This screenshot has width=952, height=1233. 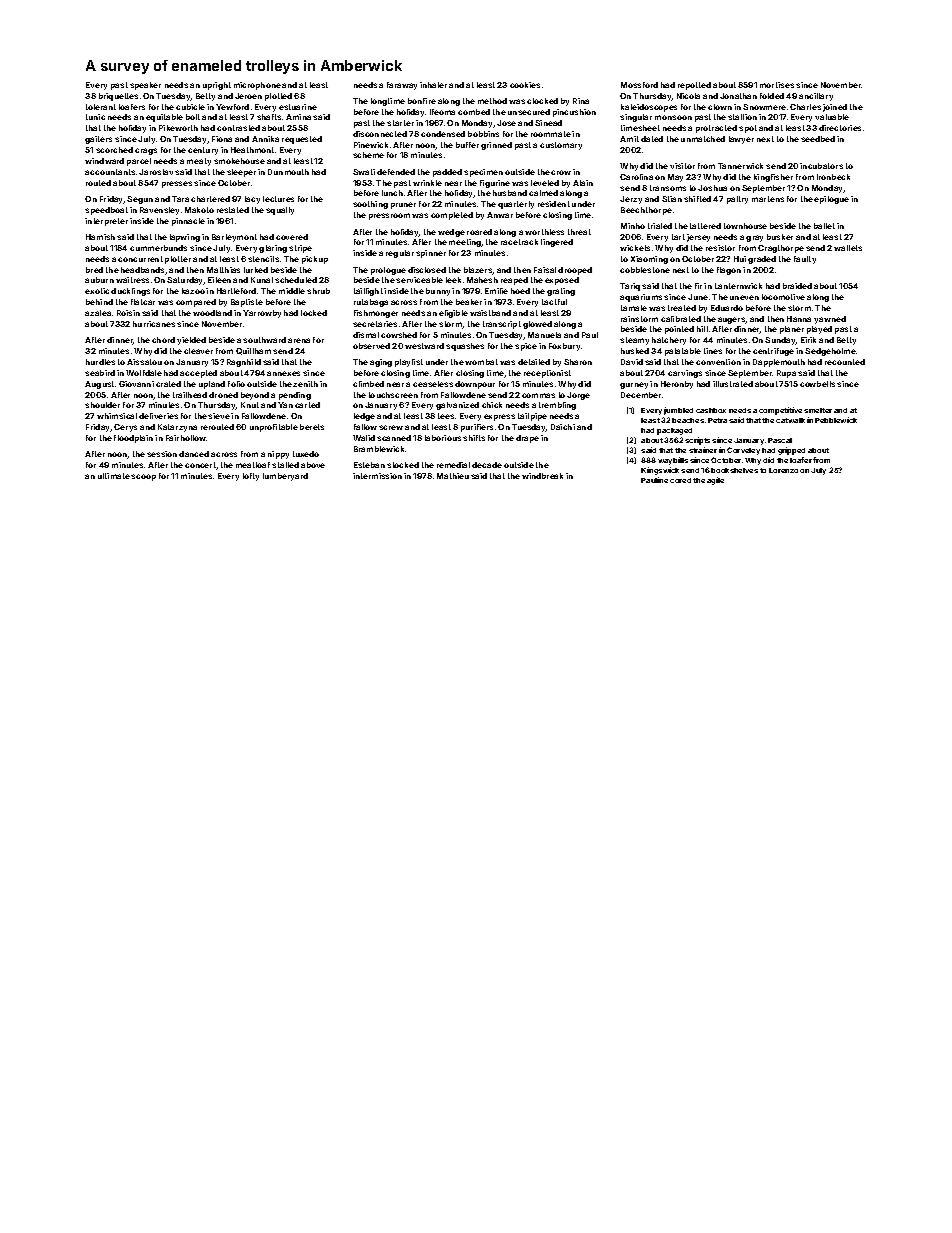 I want to click on Stian, so click(x=672, y=199).
